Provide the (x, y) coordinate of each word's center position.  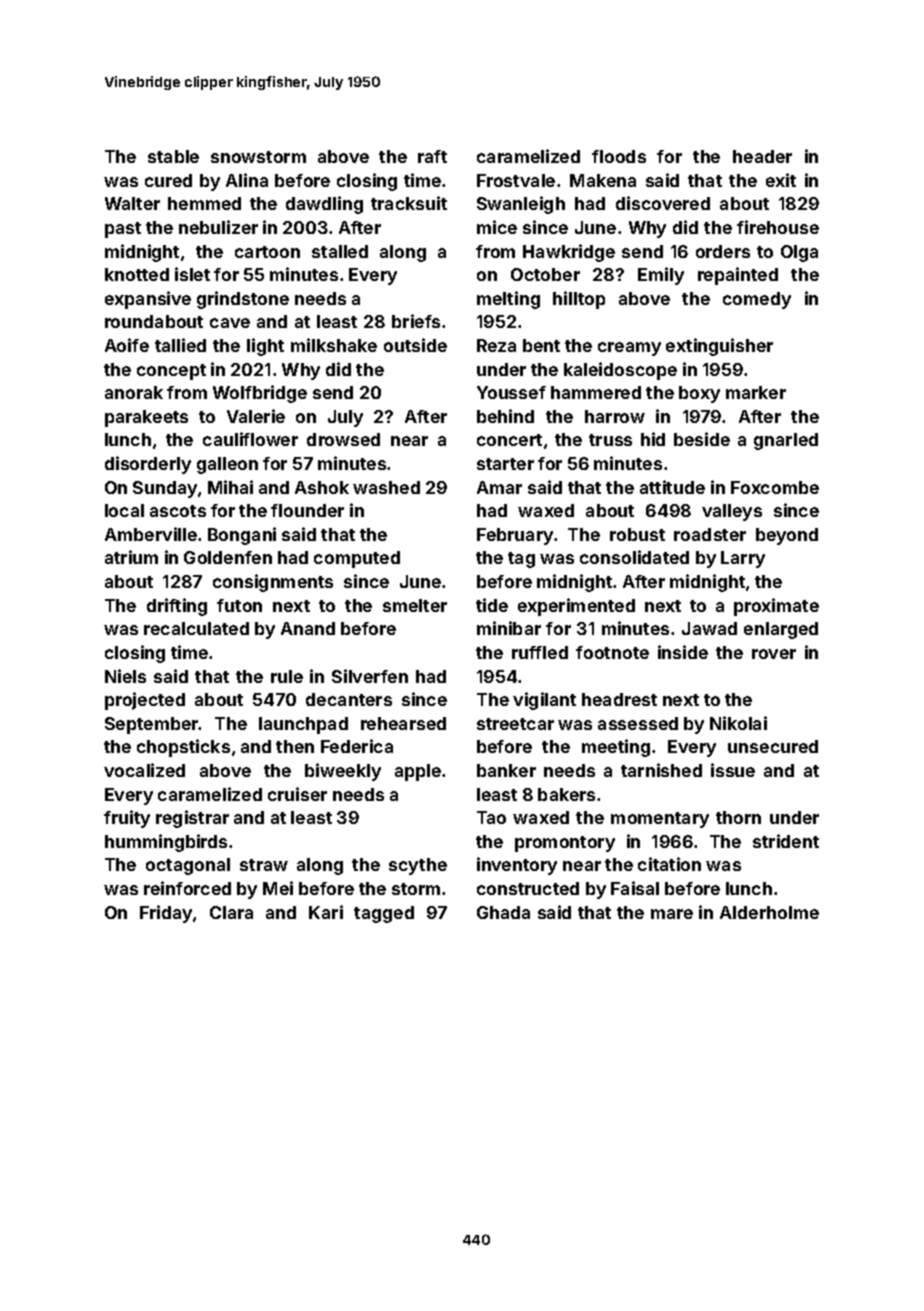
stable (173, 156)
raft (432, 156)
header (762, 156)
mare (672, 914)
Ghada (503, 912)
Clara (231, 912)
